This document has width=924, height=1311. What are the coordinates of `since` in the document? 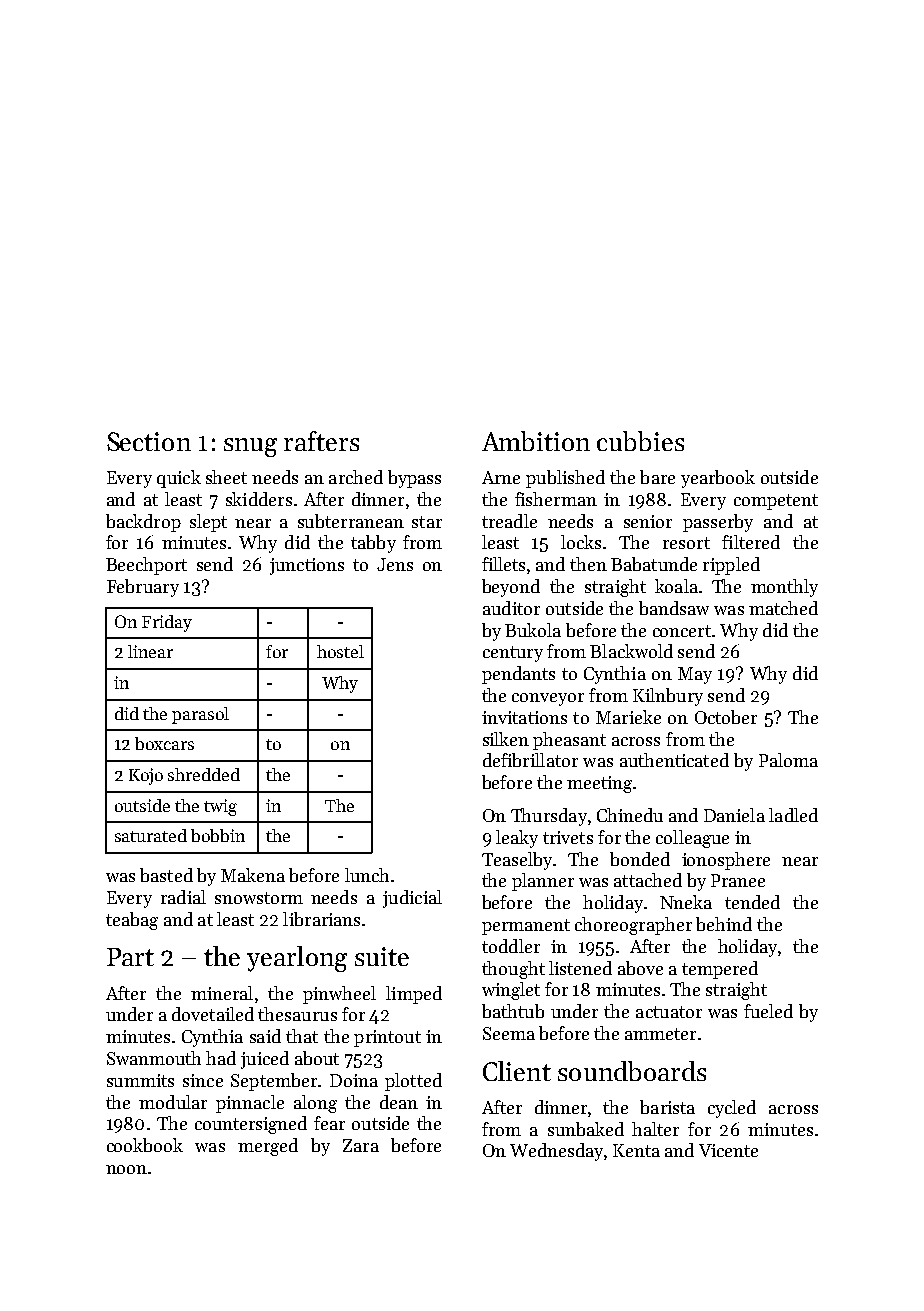 It's located at (203, 1080).
